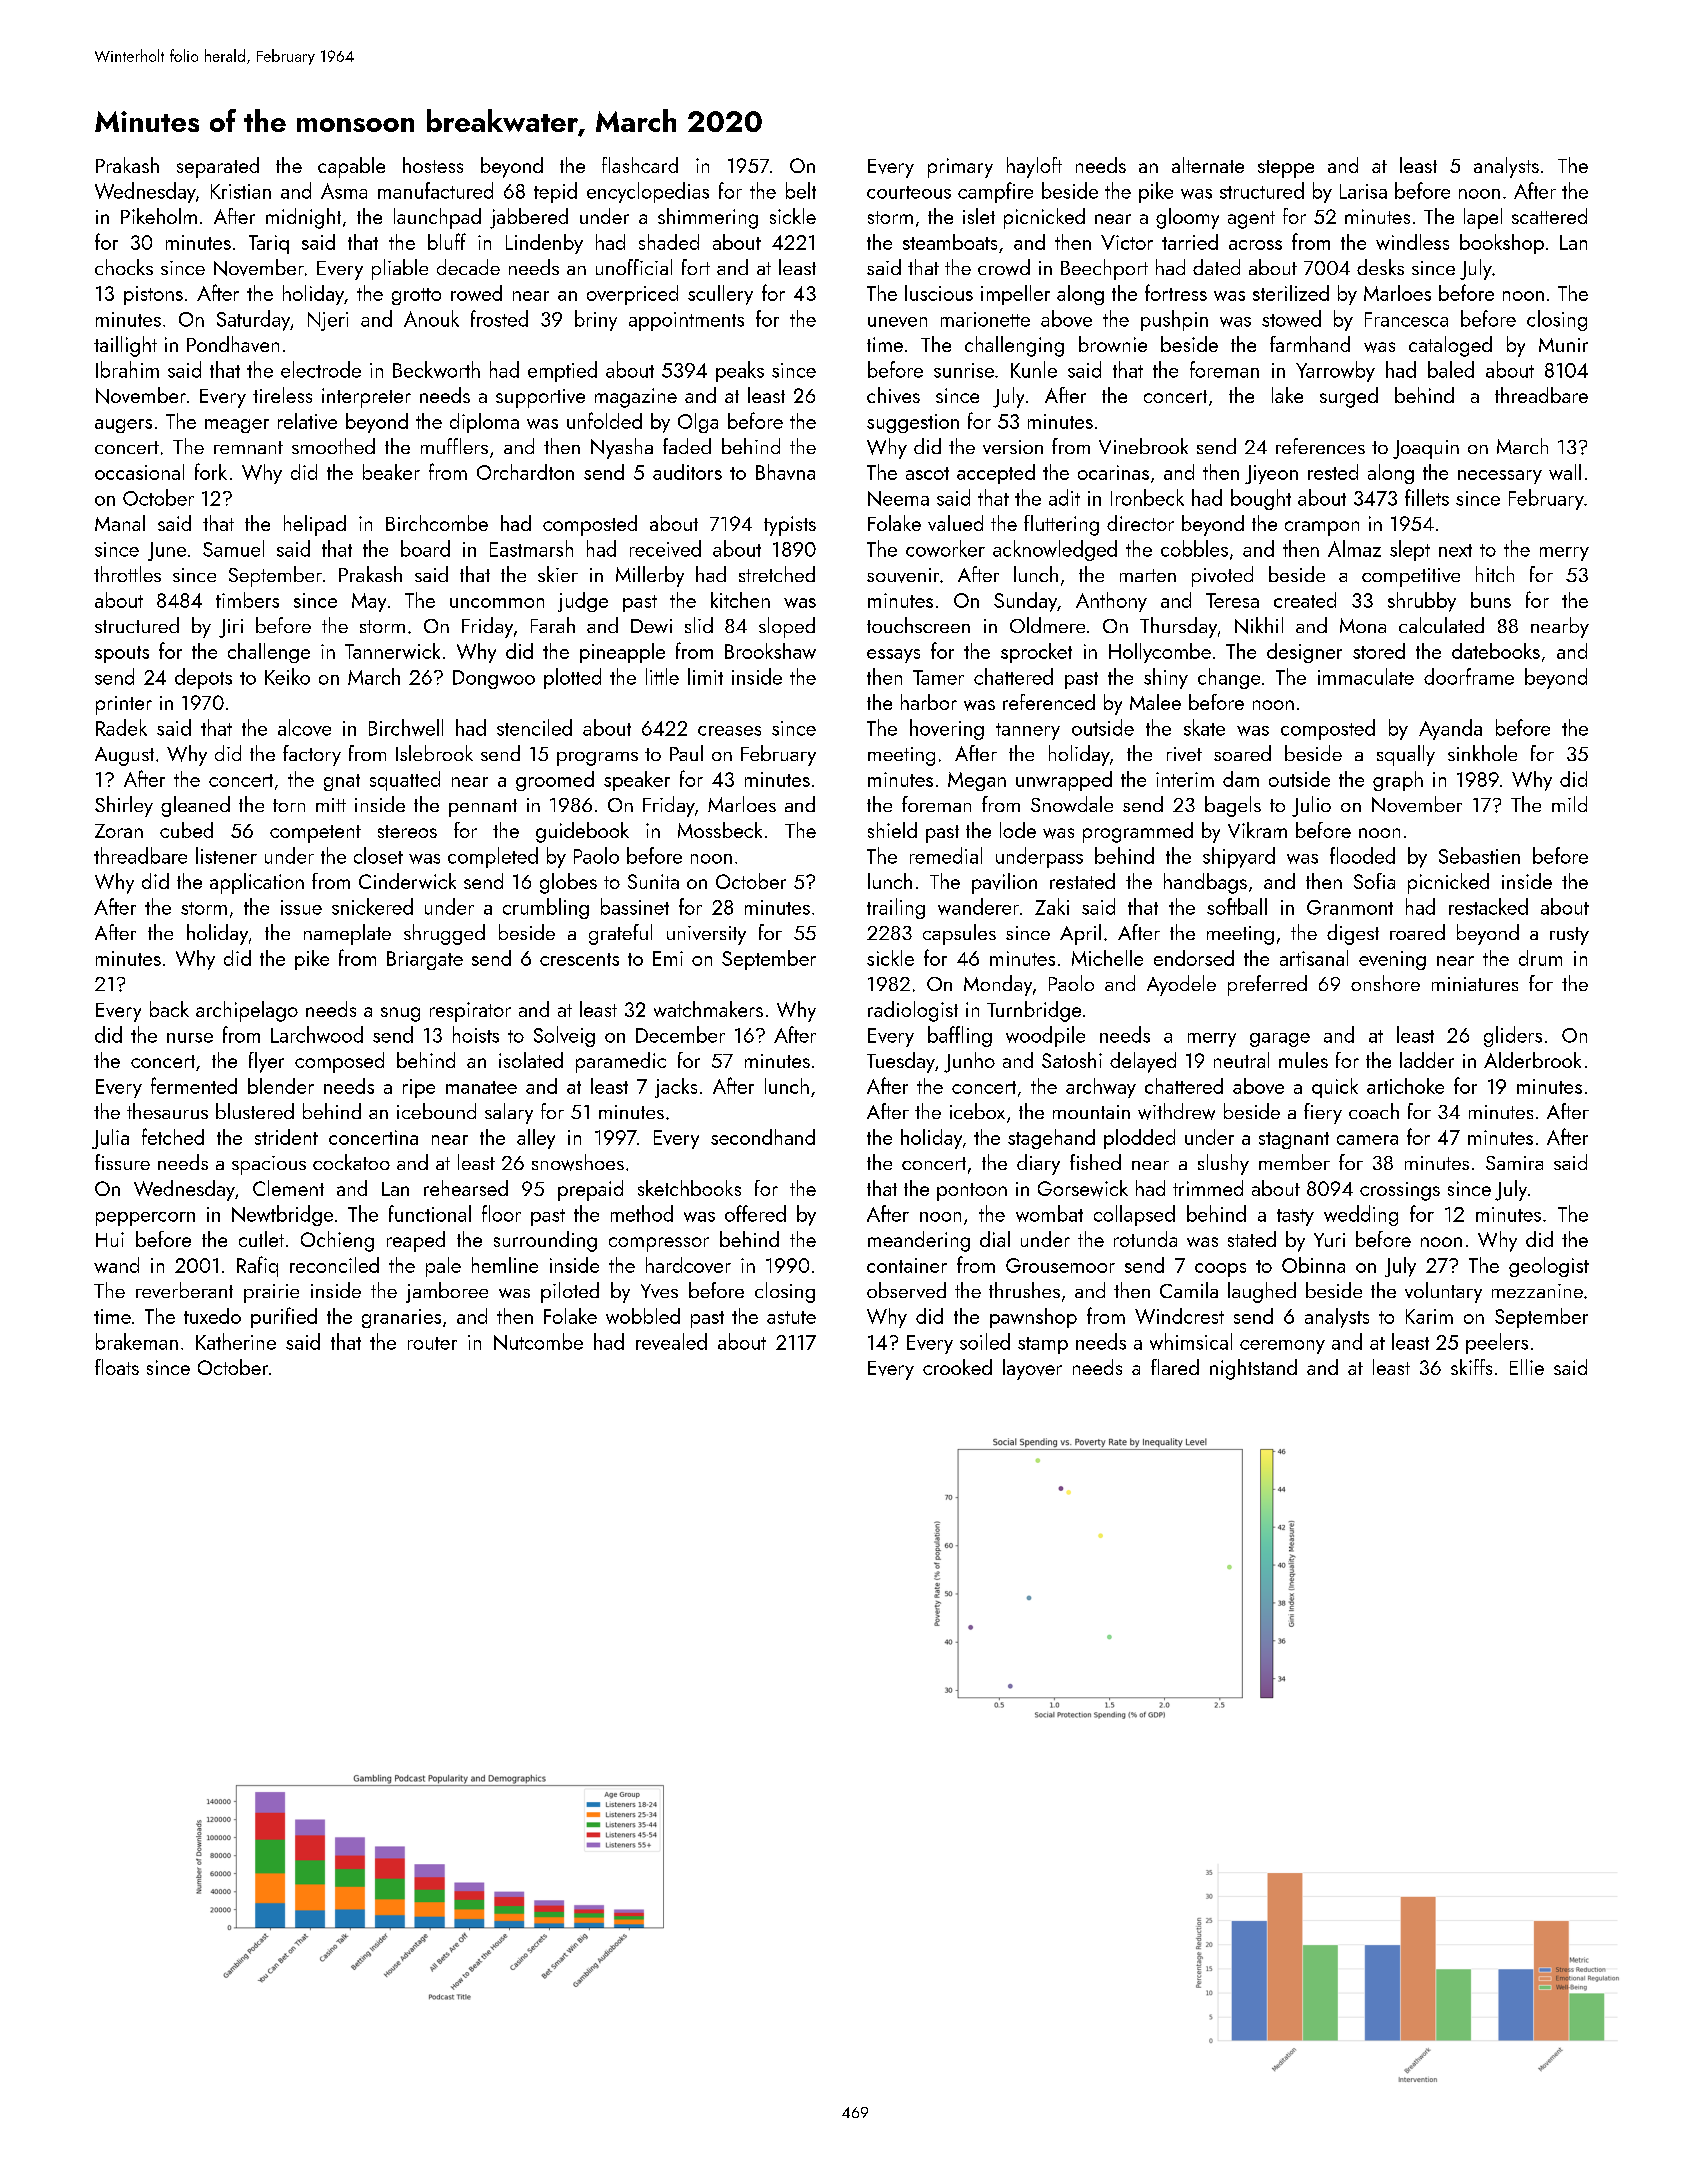 This image has width=1683, height=2178. What do you see at coordinates (257, 883) in the image?
I see `application` at bounding box center [257, 883].
